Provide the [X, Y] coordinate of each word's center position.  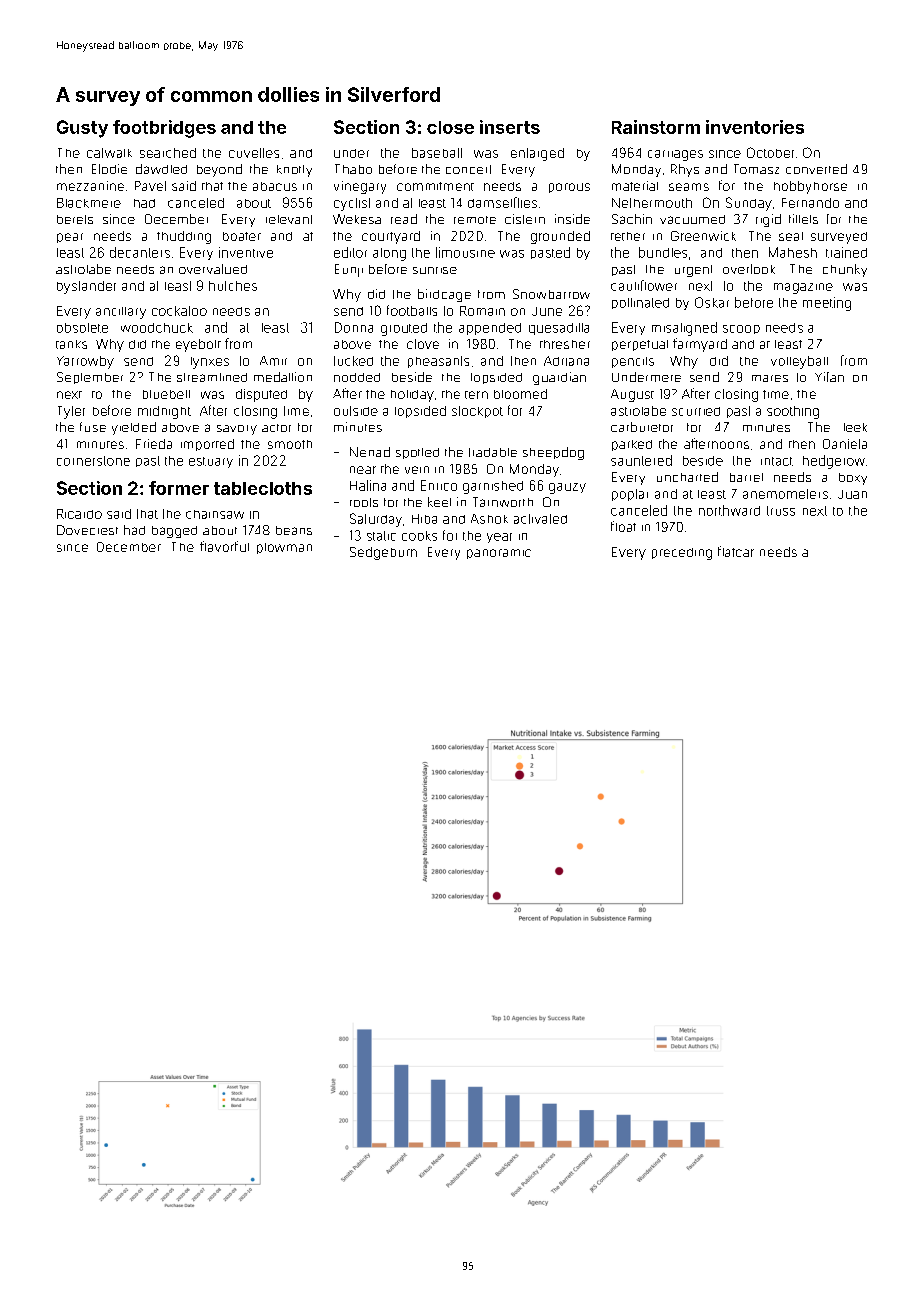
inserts [510, 127]
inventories [755, 127]
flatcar [736, 551]
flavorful [224, 546]
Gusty [82, 129]
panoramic [499, 554]
